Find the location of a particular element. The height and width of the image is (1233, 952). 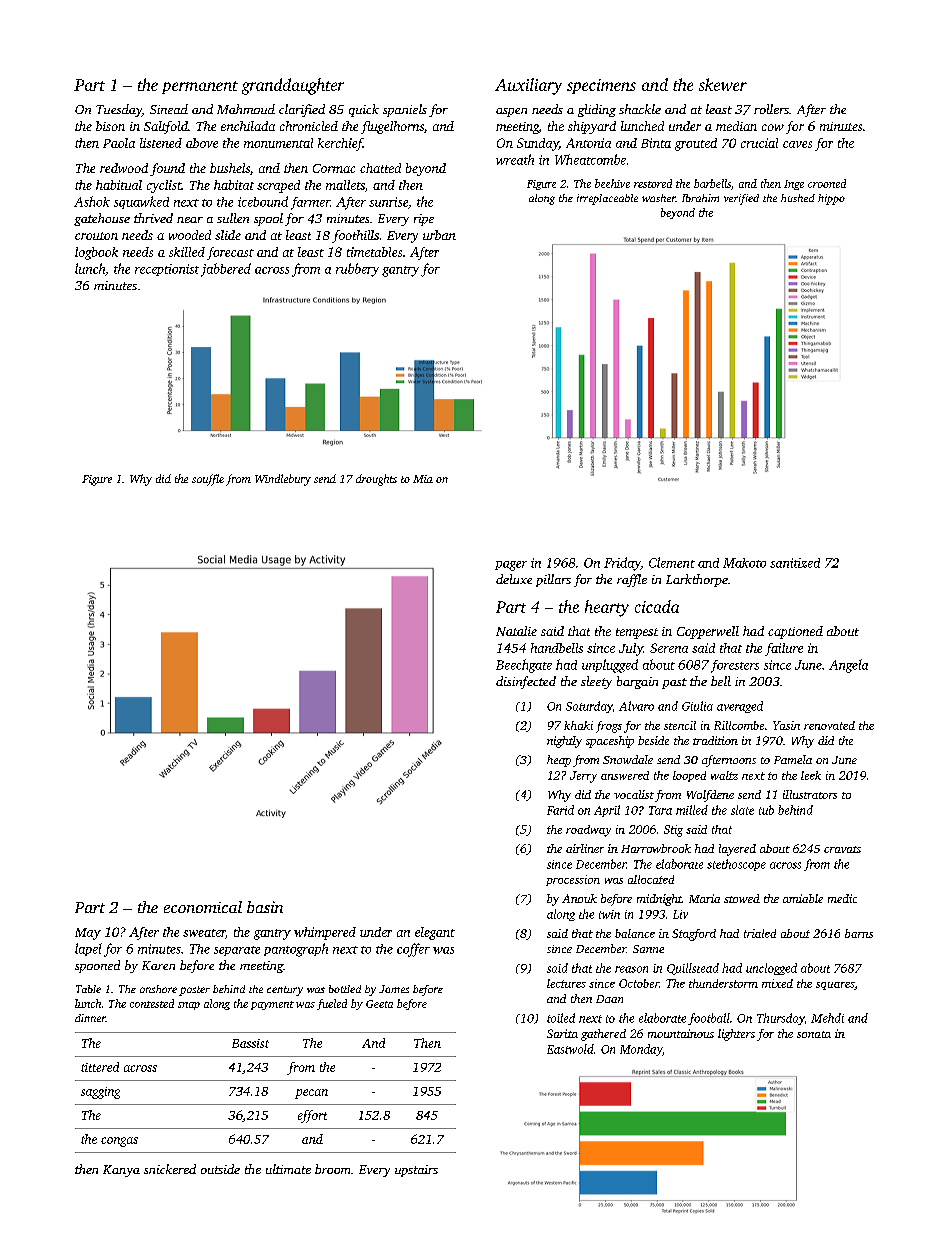

permanent is located at coordinates (200, 87).
